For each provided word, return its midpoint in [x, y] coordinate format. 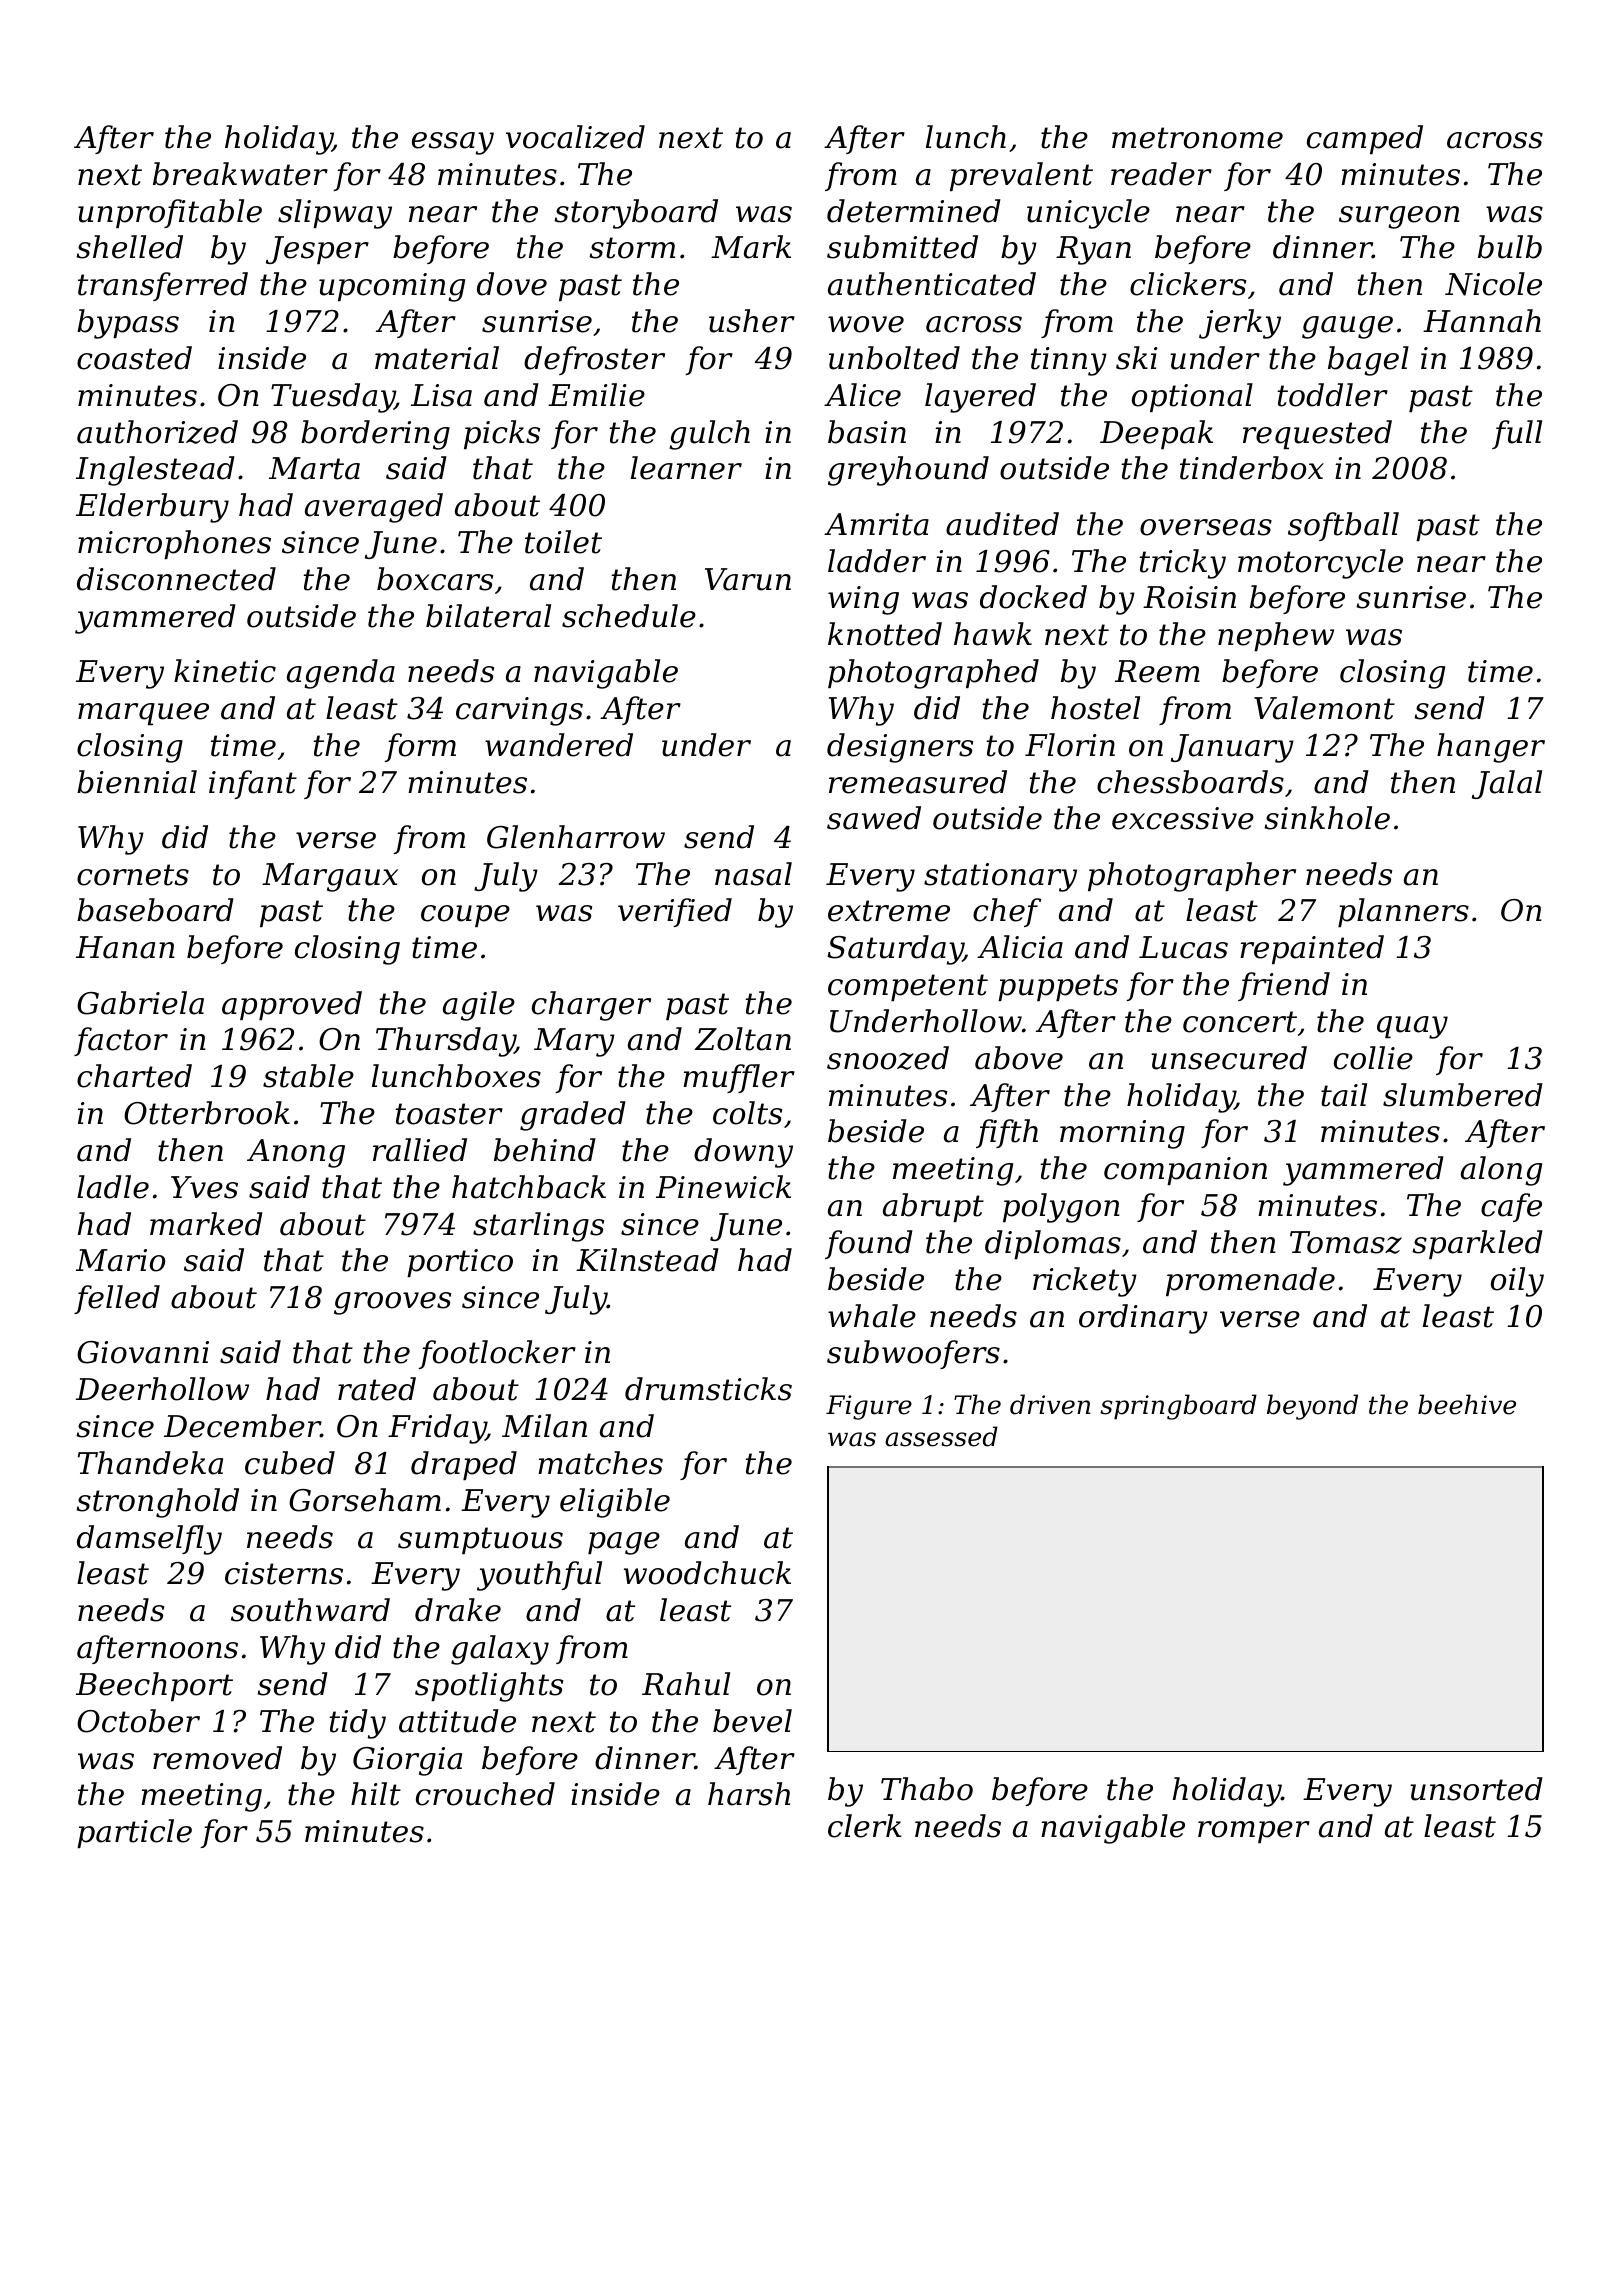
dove [512, 284]
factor [121, 1041]
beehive [1467, 1404]
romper [1254, 1832]
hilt [376, 1794]
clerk [864, 1826]
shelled [129, 247]
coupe [465, 916]
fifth [1007, 1133]
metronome [1197, 138]
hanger [1491, 748]
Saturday [895, 950]
